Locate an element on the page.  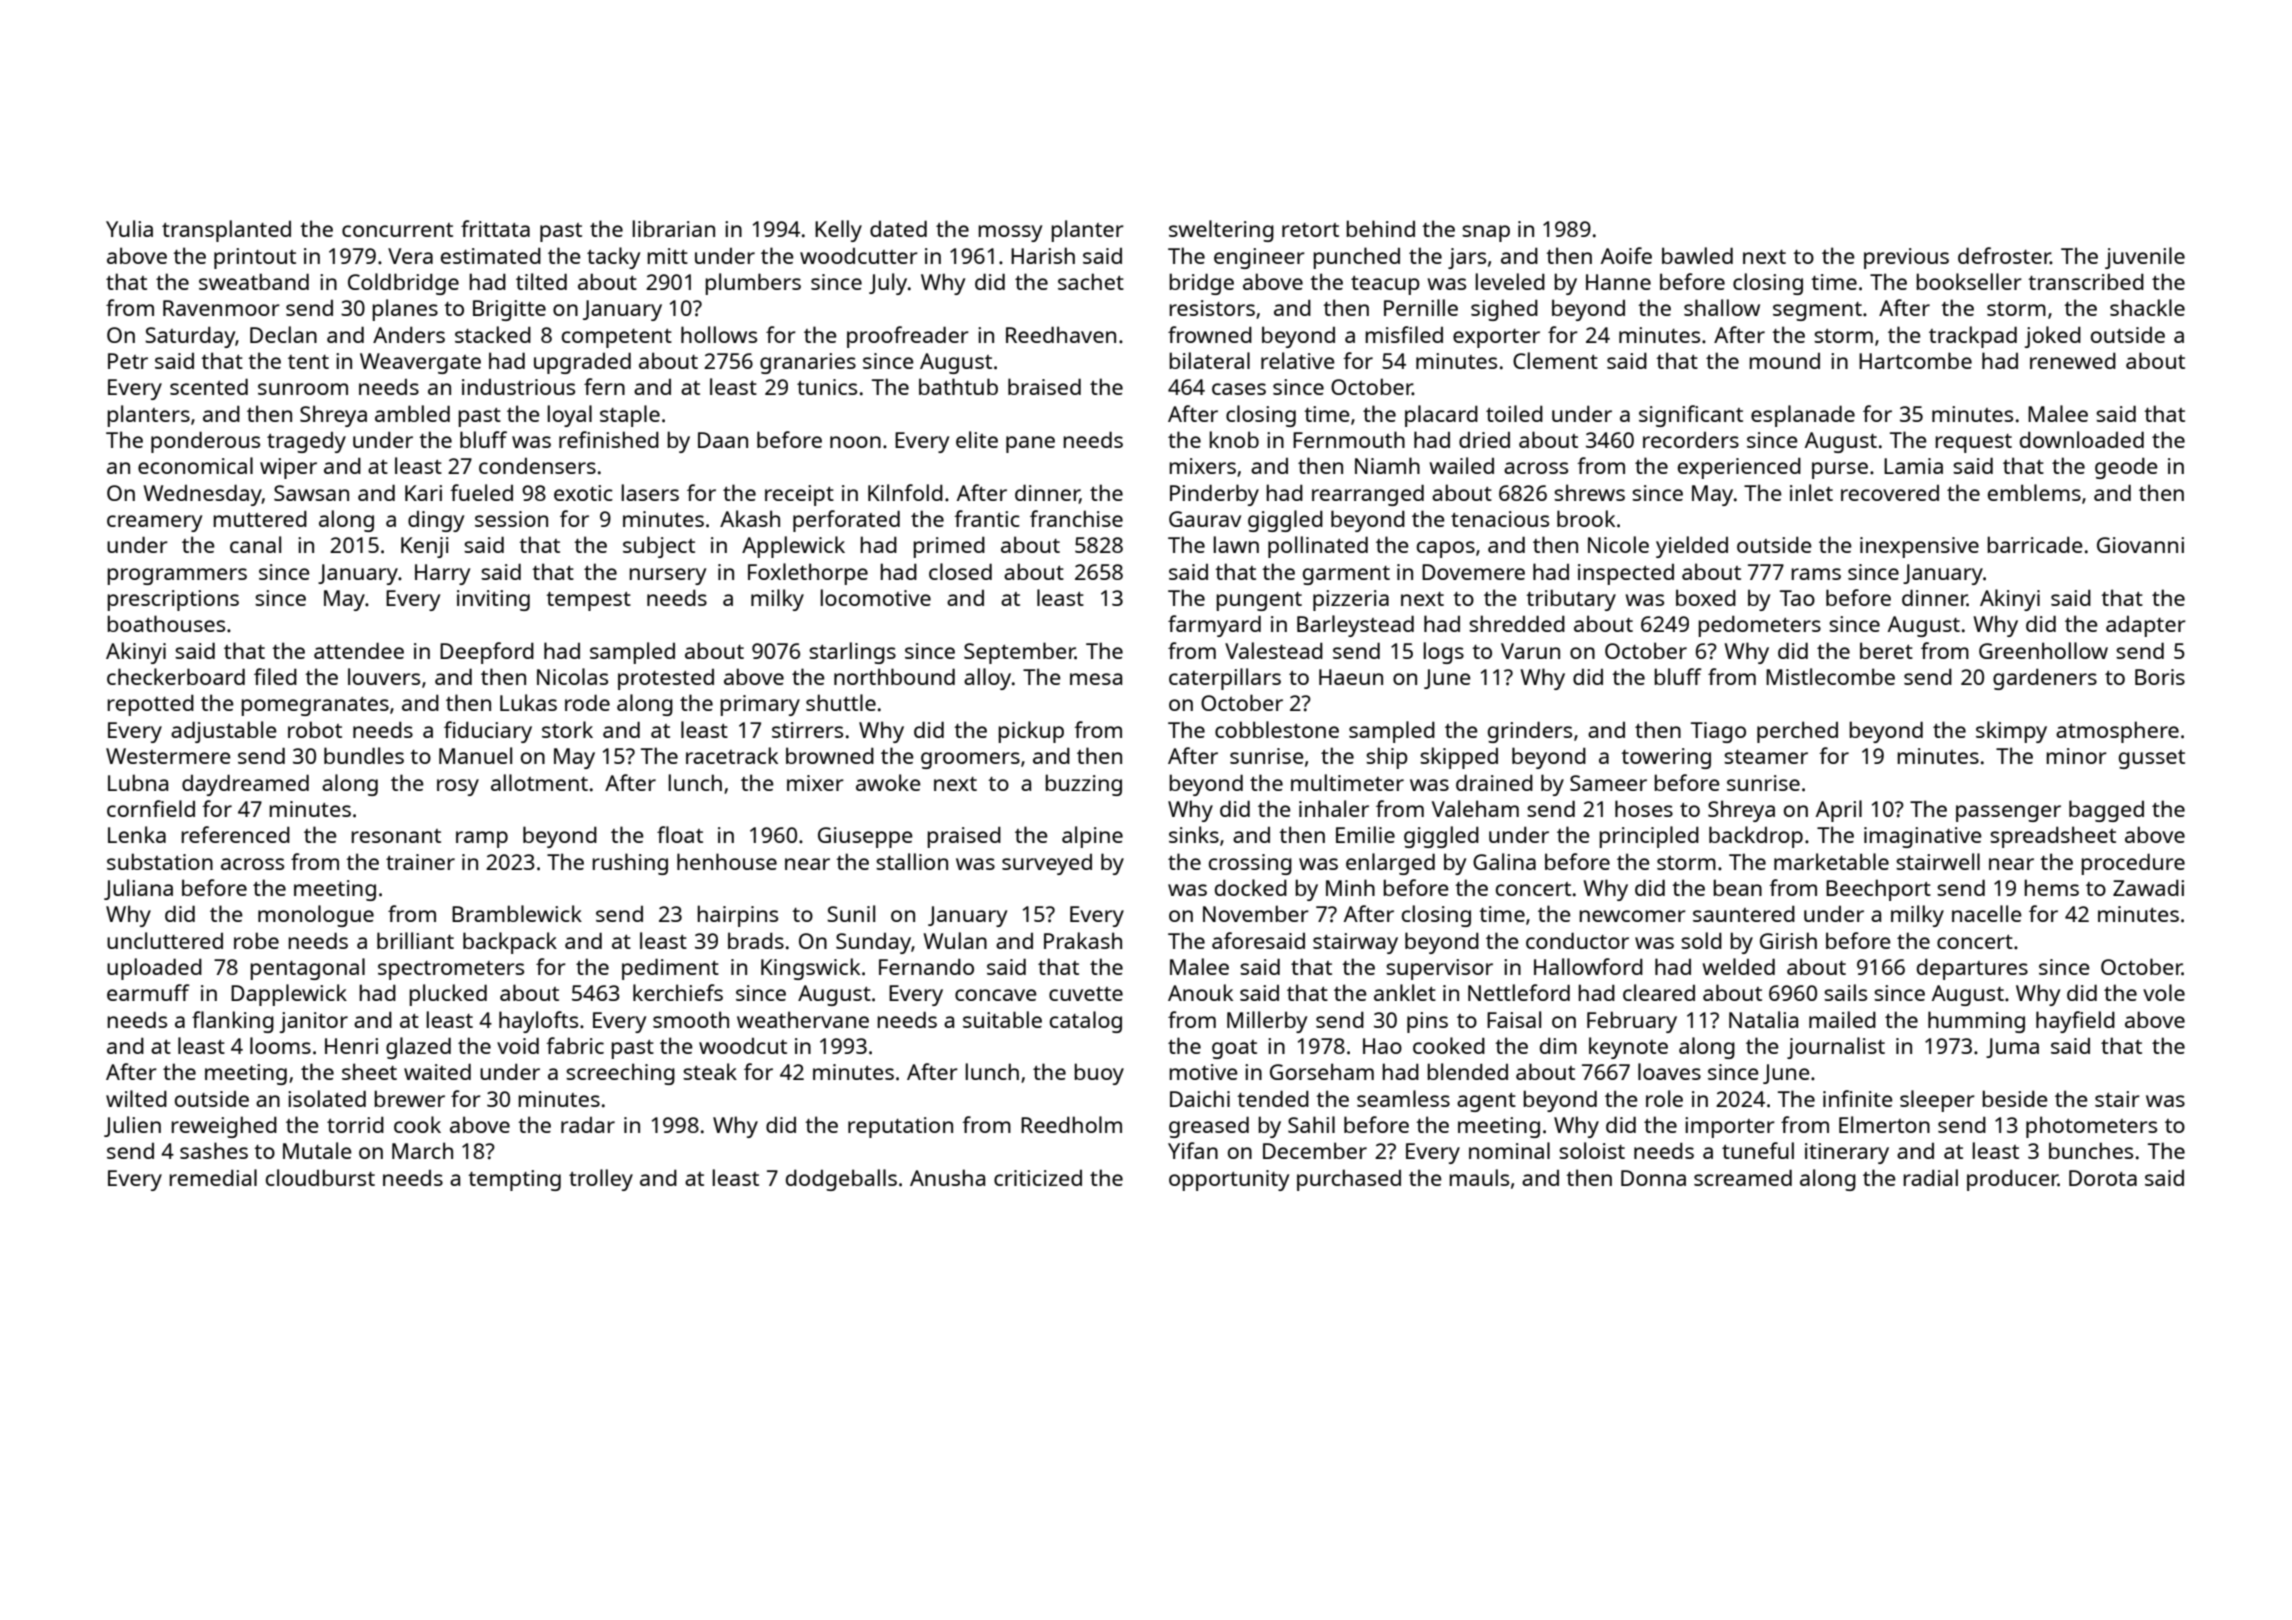
Galina is located at coordinates (1504, 861).
